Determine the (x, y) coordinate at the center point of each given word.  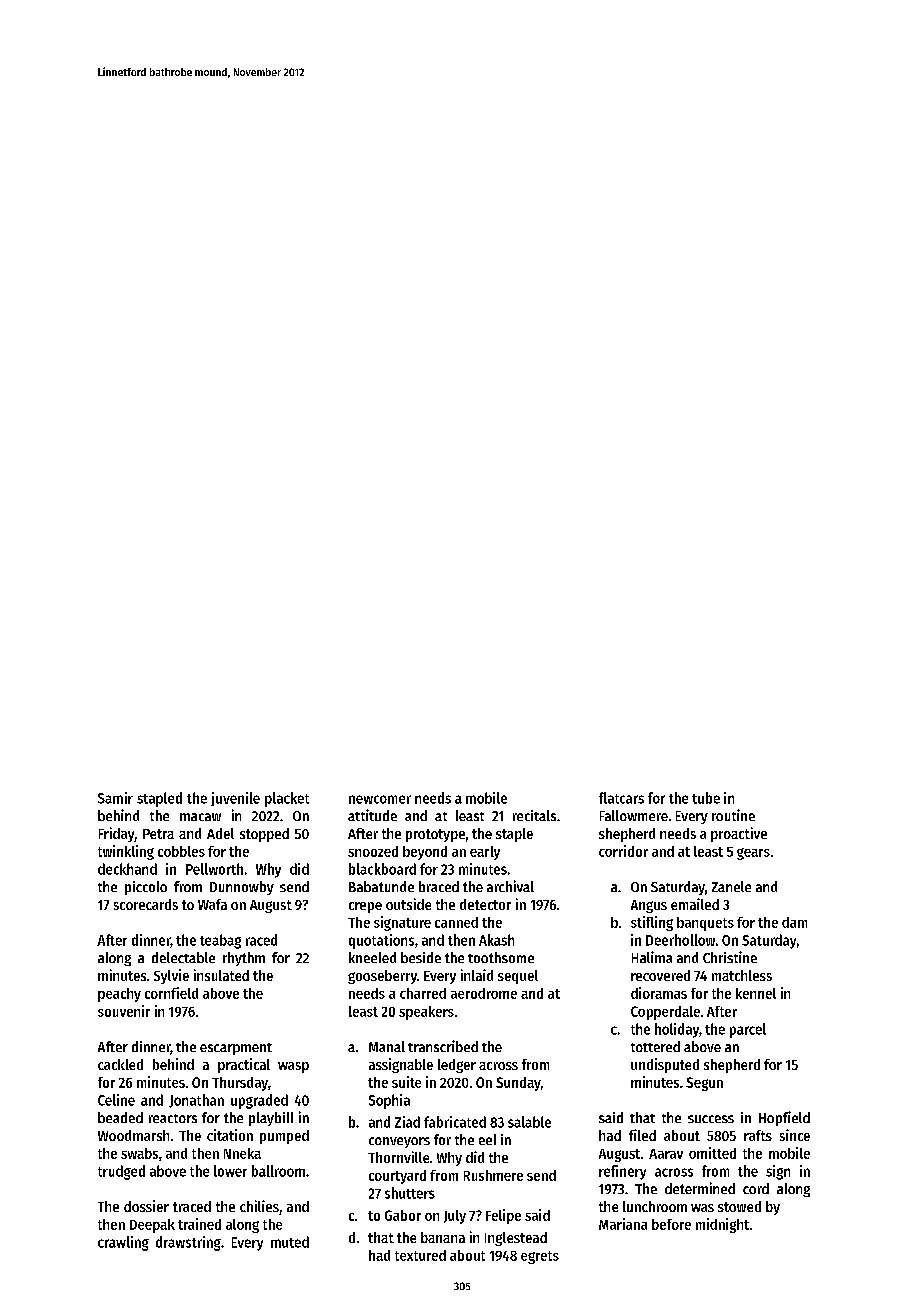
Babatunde (381, 886)
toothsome (501, 957)
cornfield (171, 993)
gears (753, 854)
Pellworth (214, 869)
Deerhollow (680, 940)
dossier (146, 1206)
